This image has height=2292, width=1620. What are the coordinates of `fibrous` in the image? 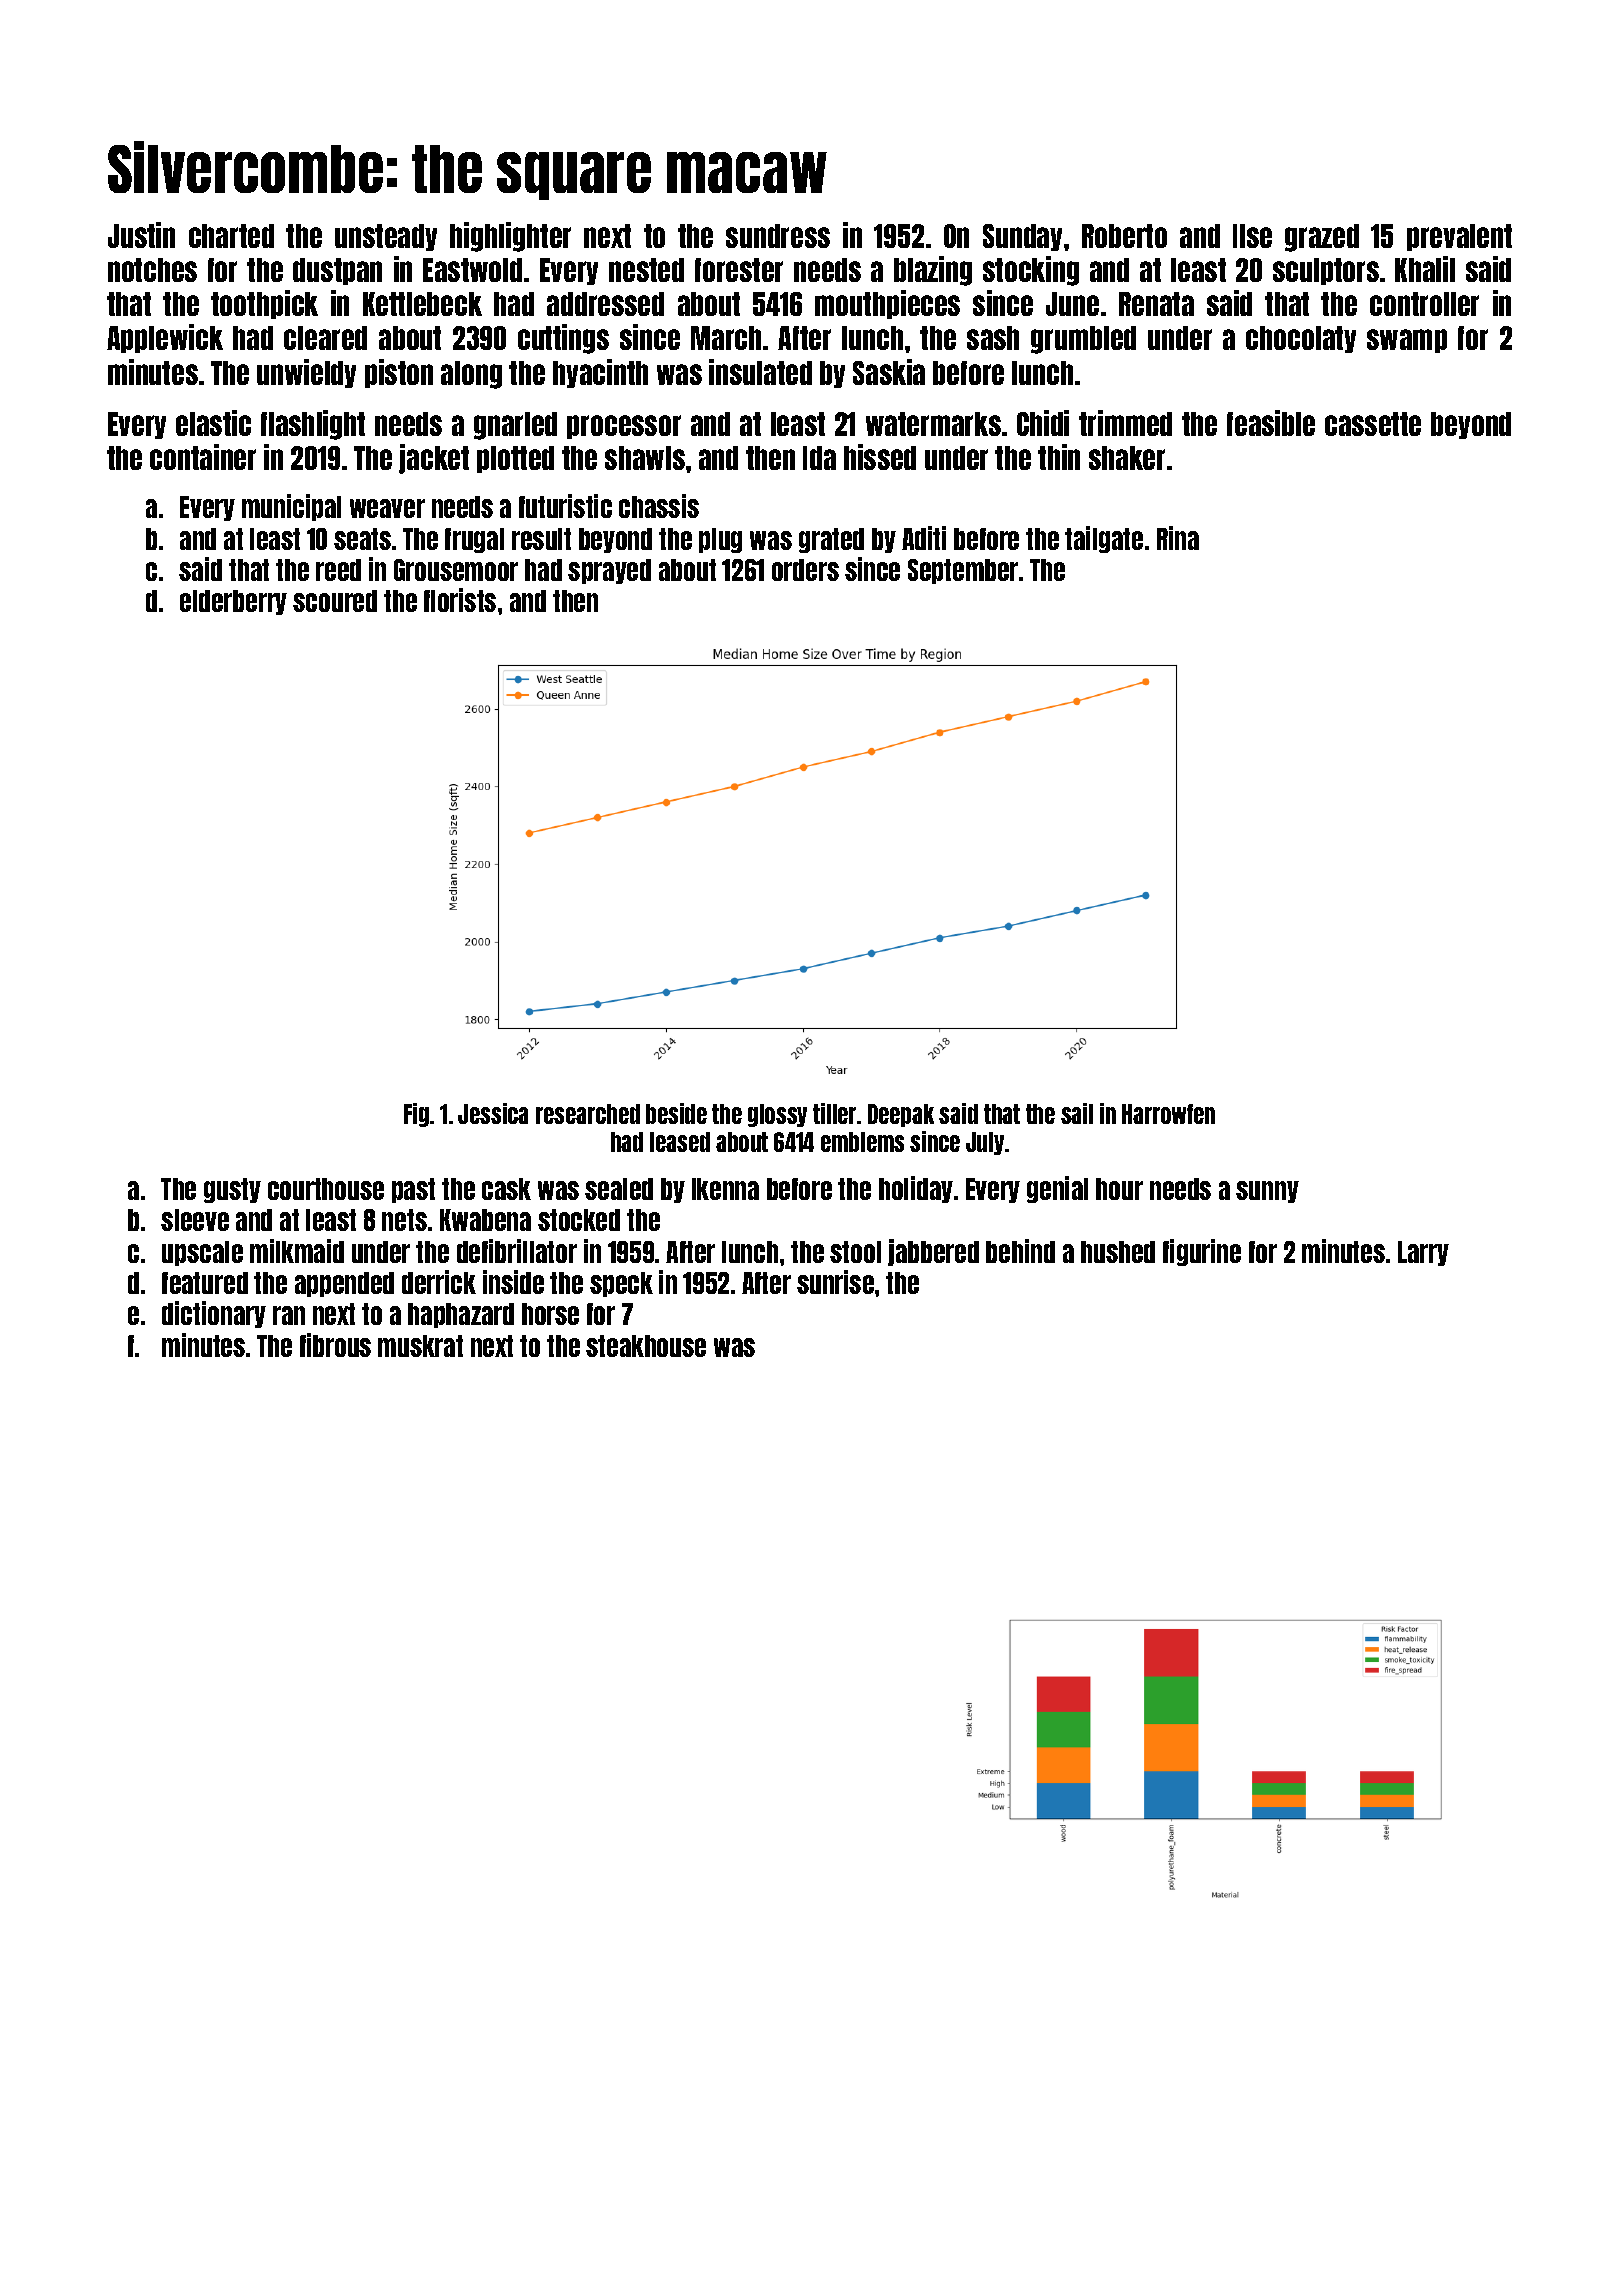 It's located at (335, 1345).
